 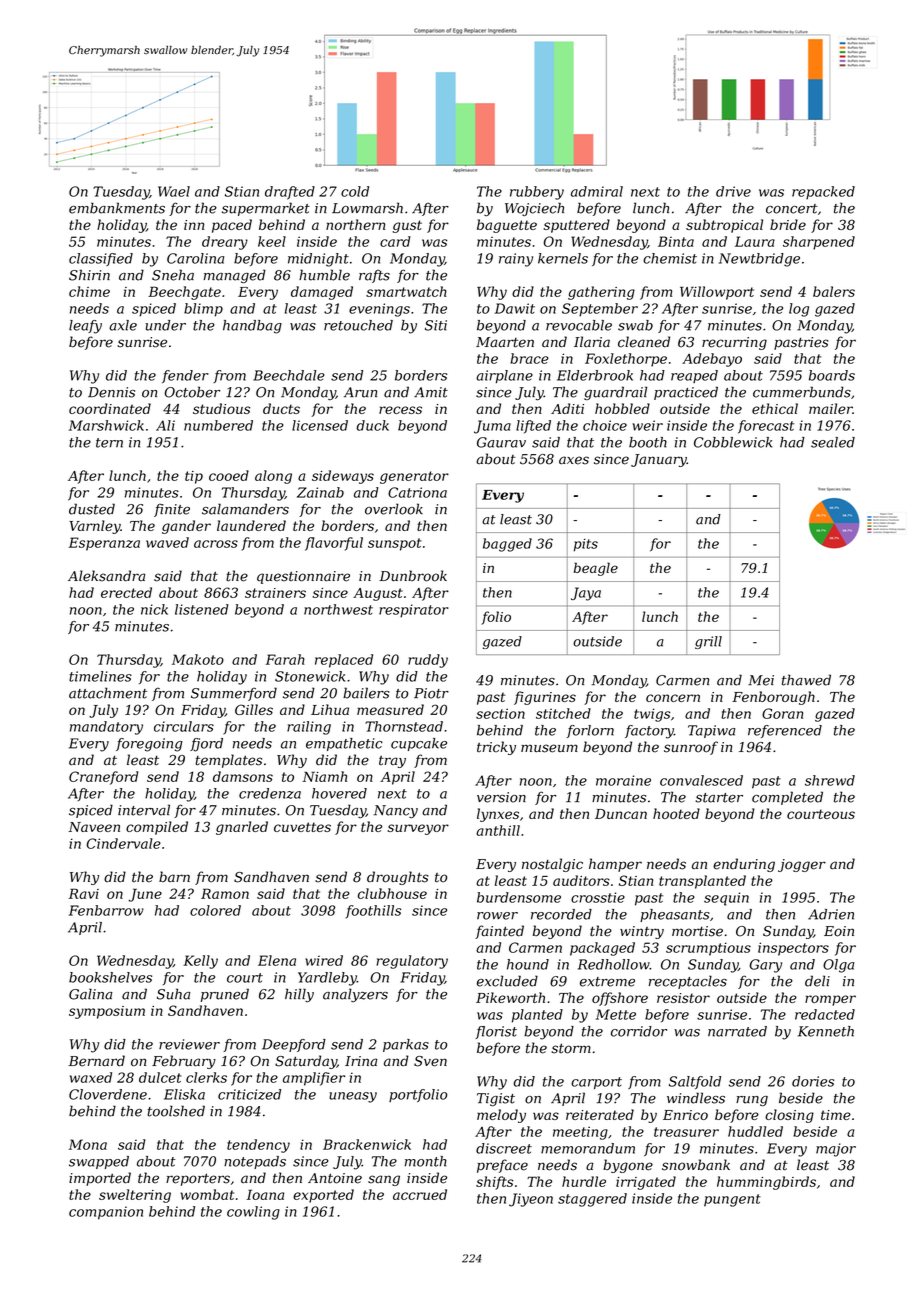 I want to click on grill, so click(x=708, y=642).
